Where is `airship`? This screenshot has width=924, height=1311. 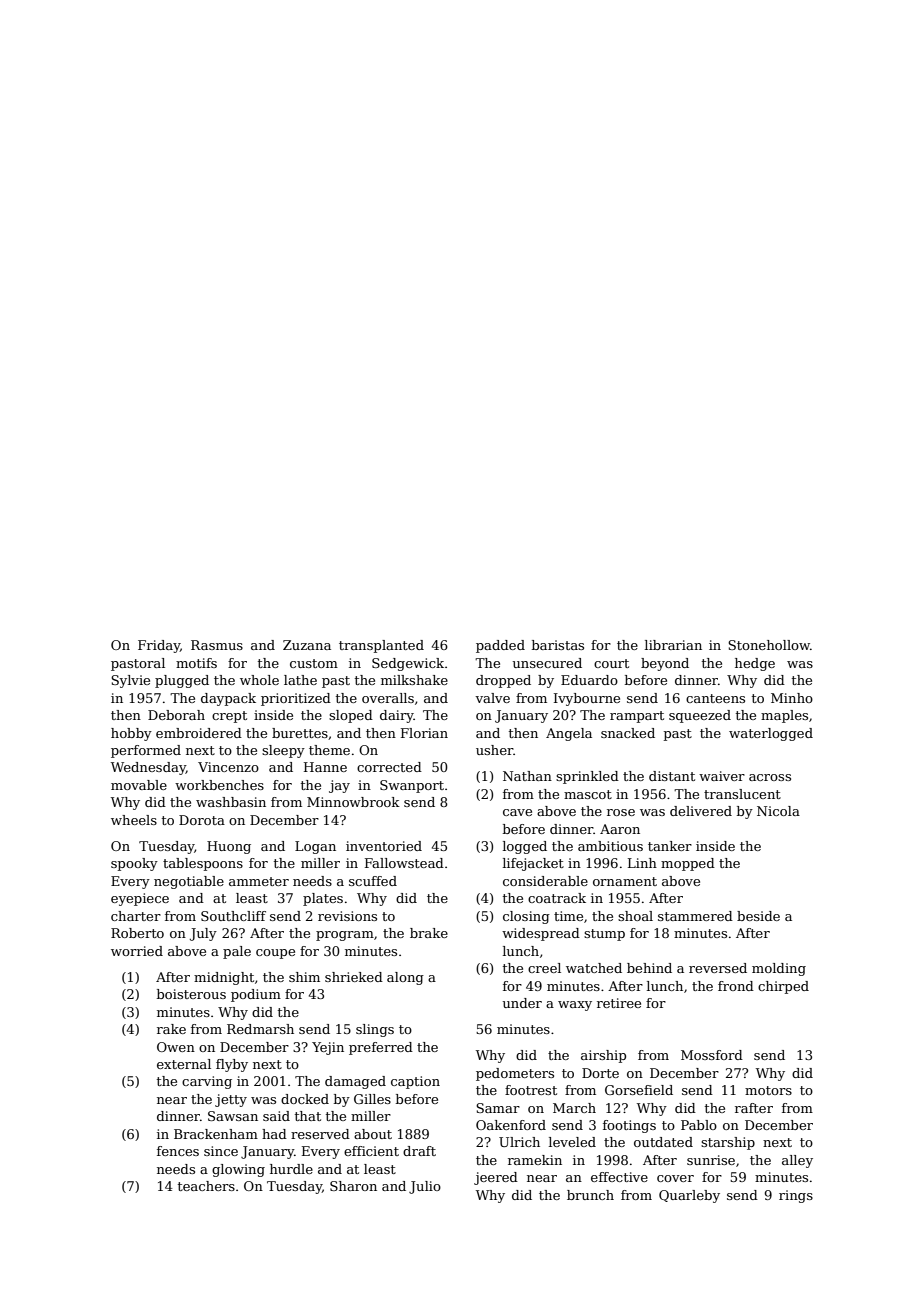 airship is located at coordinates (603, 1056).
